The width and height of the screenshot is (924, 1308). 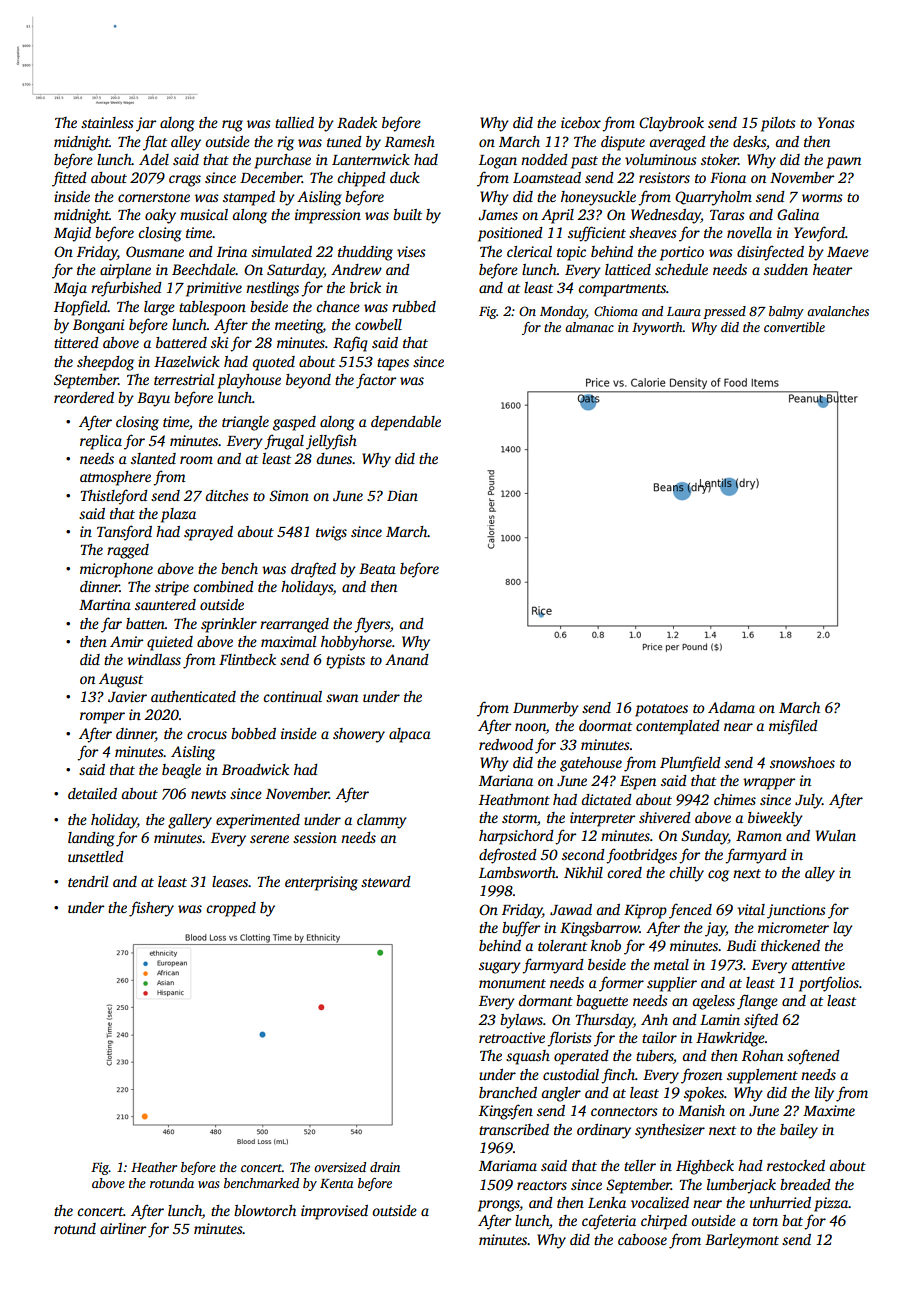 What do you see at coordinates (107, 122) in the screenshot?
I see `stainless` at bounding box center [107, 122].
